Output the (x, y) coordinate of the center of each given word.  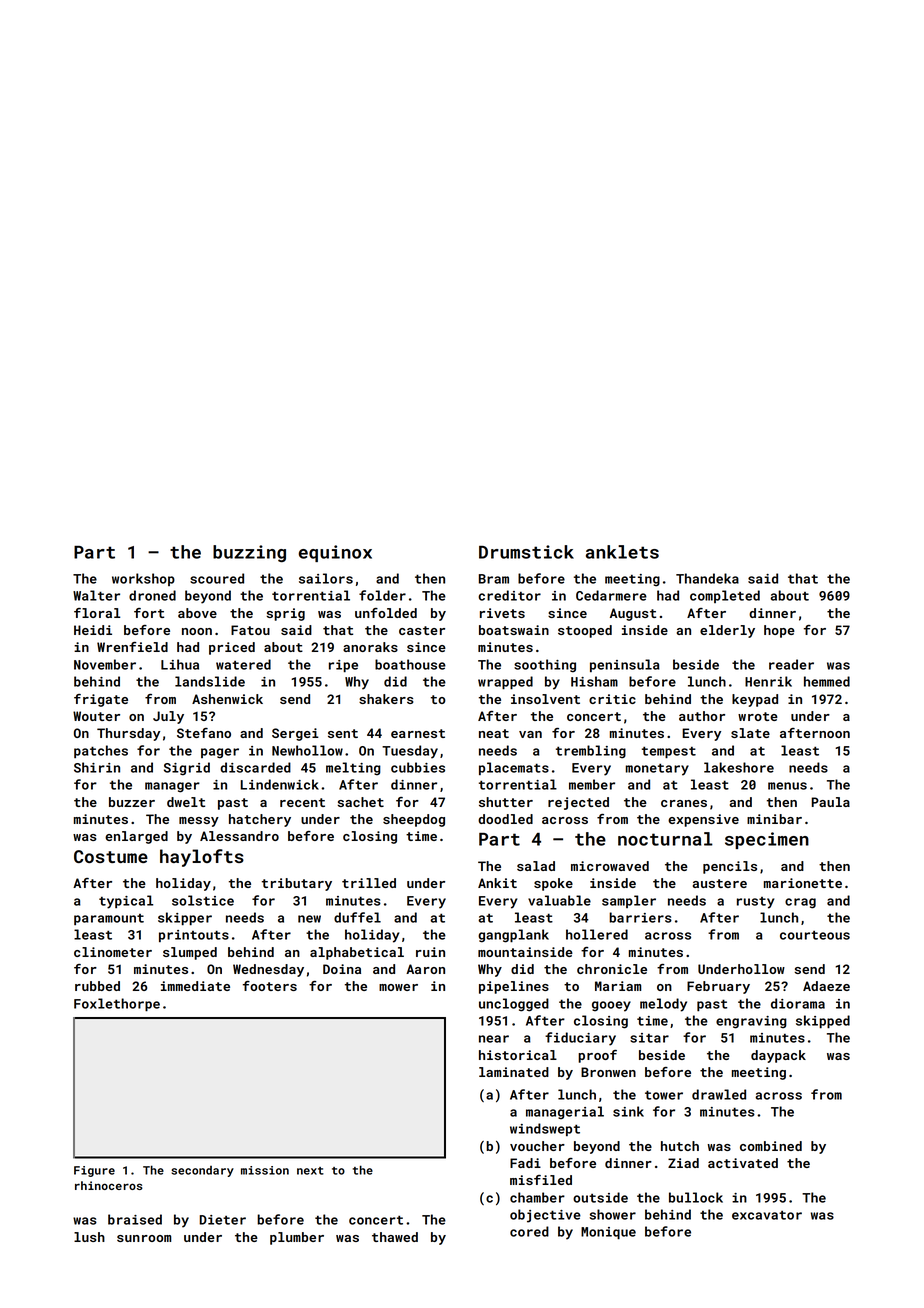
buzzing (249, 553)
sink (628, 1111)
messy (199, 822)
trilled (369, 883)
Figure (94, 1171)
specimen (767, 840)
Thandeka (707, 578)
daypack (778, 1056)
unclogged (514, 1005)
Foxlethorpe (117, 1004)
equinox (335, 553)
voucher (537, 1146)
